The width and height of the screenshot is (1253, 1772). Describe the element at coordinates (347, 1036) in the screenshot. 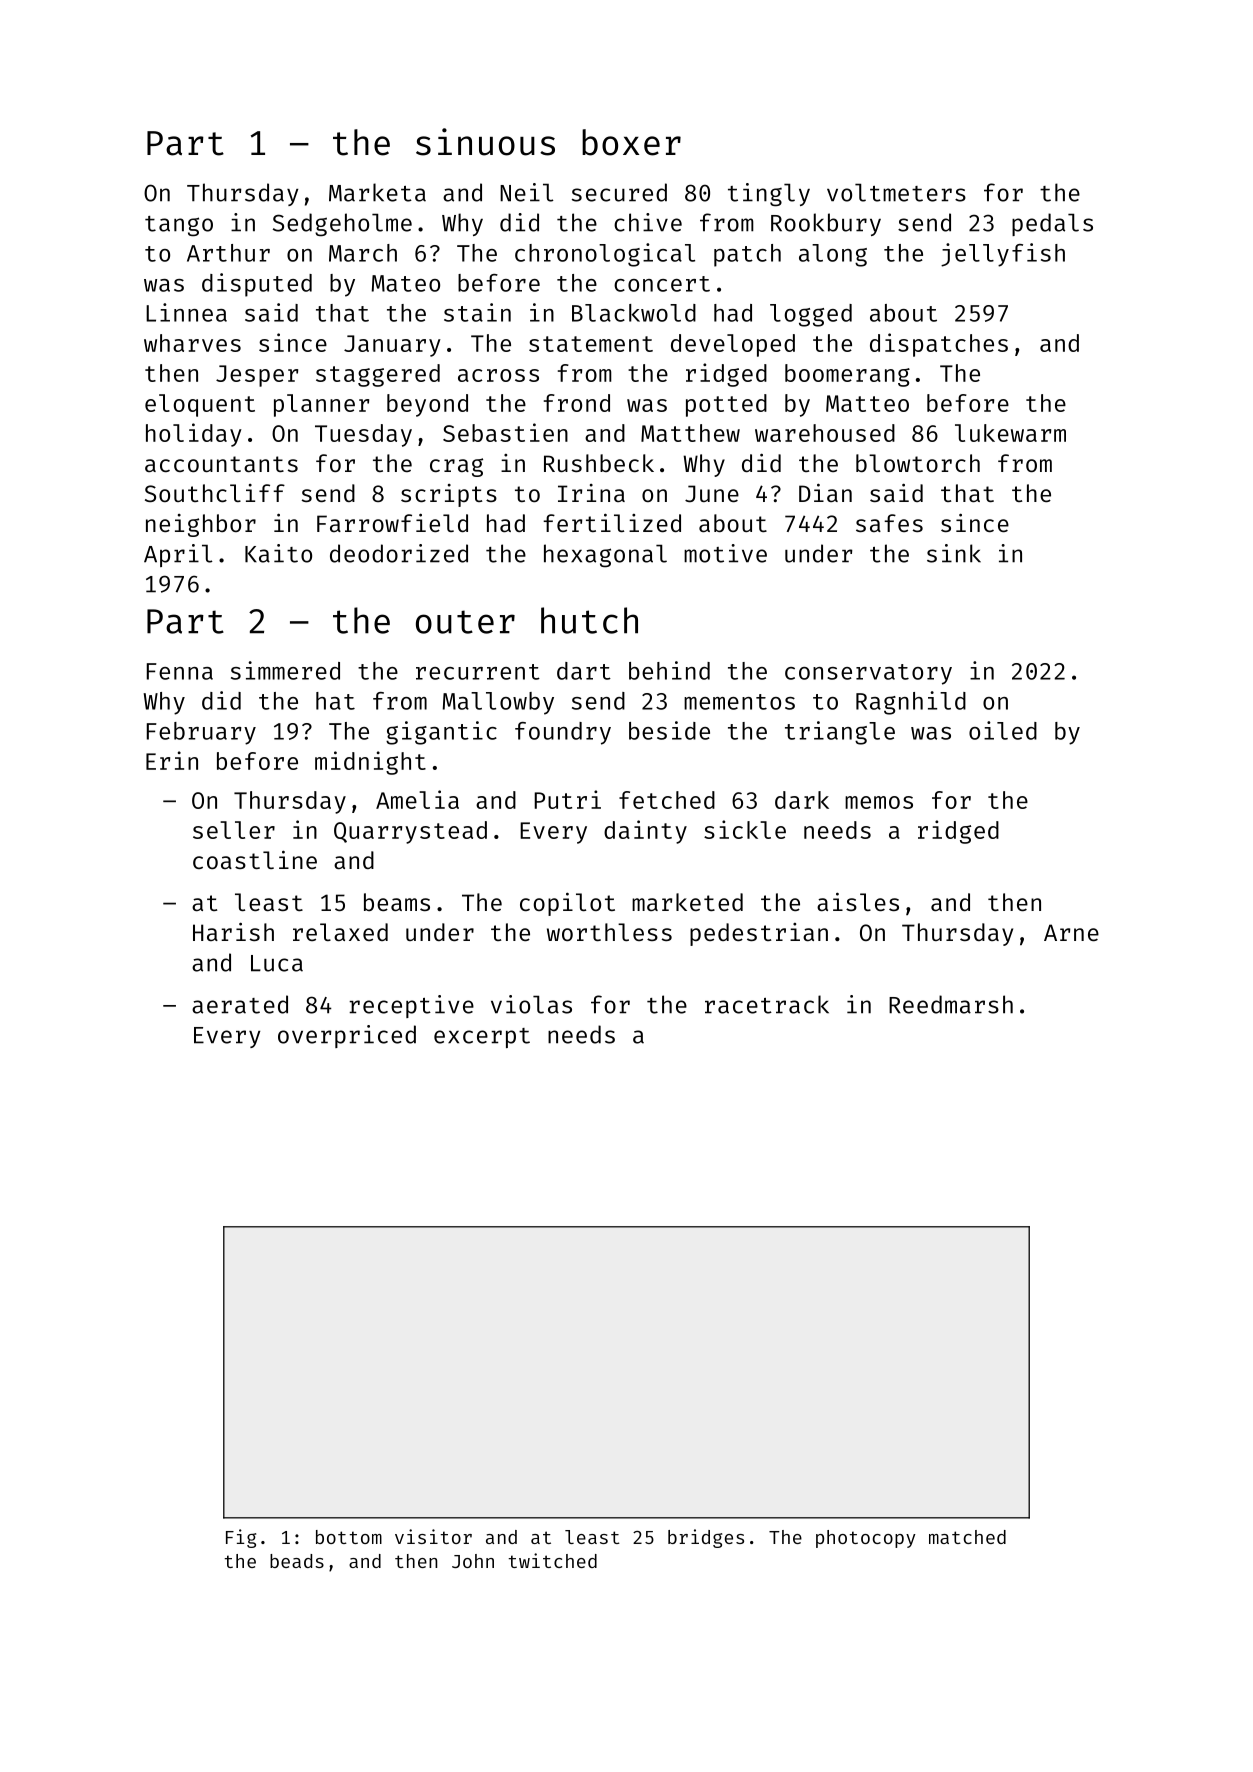

I see `overpriced` at that location.
